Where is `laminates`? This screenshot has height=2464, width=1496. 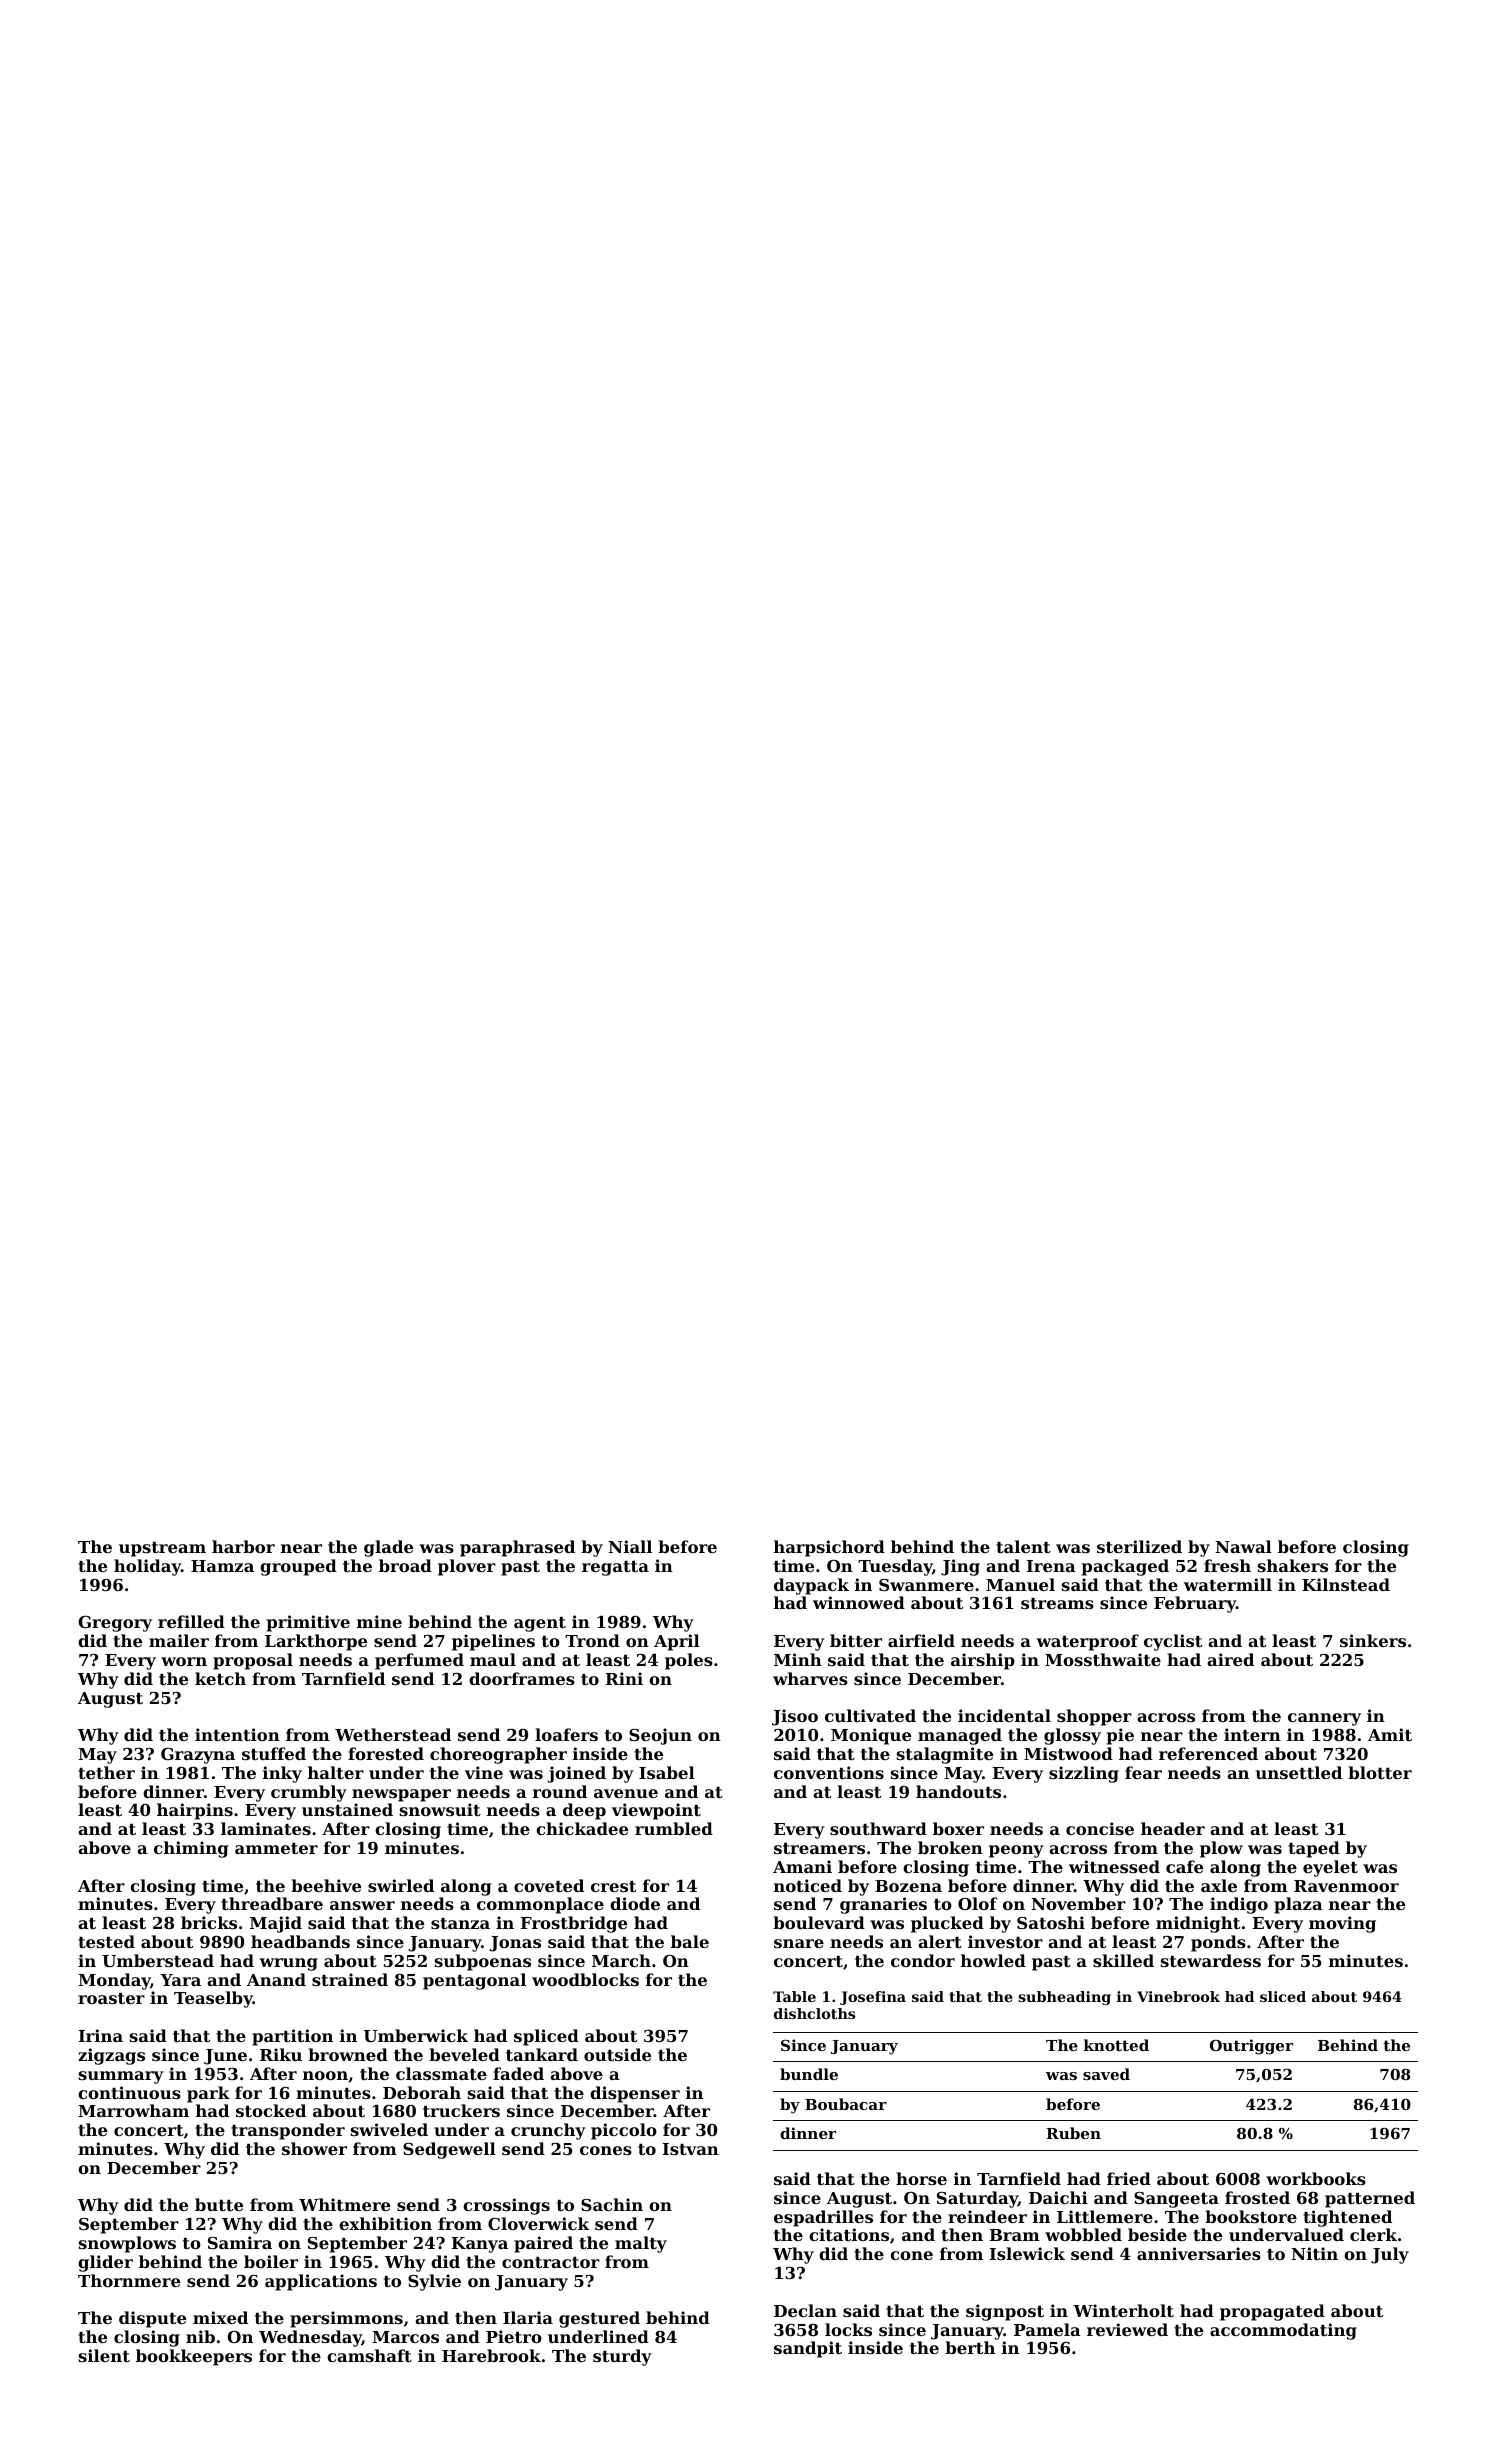 laminates is located at coordinates (266, 1828).
